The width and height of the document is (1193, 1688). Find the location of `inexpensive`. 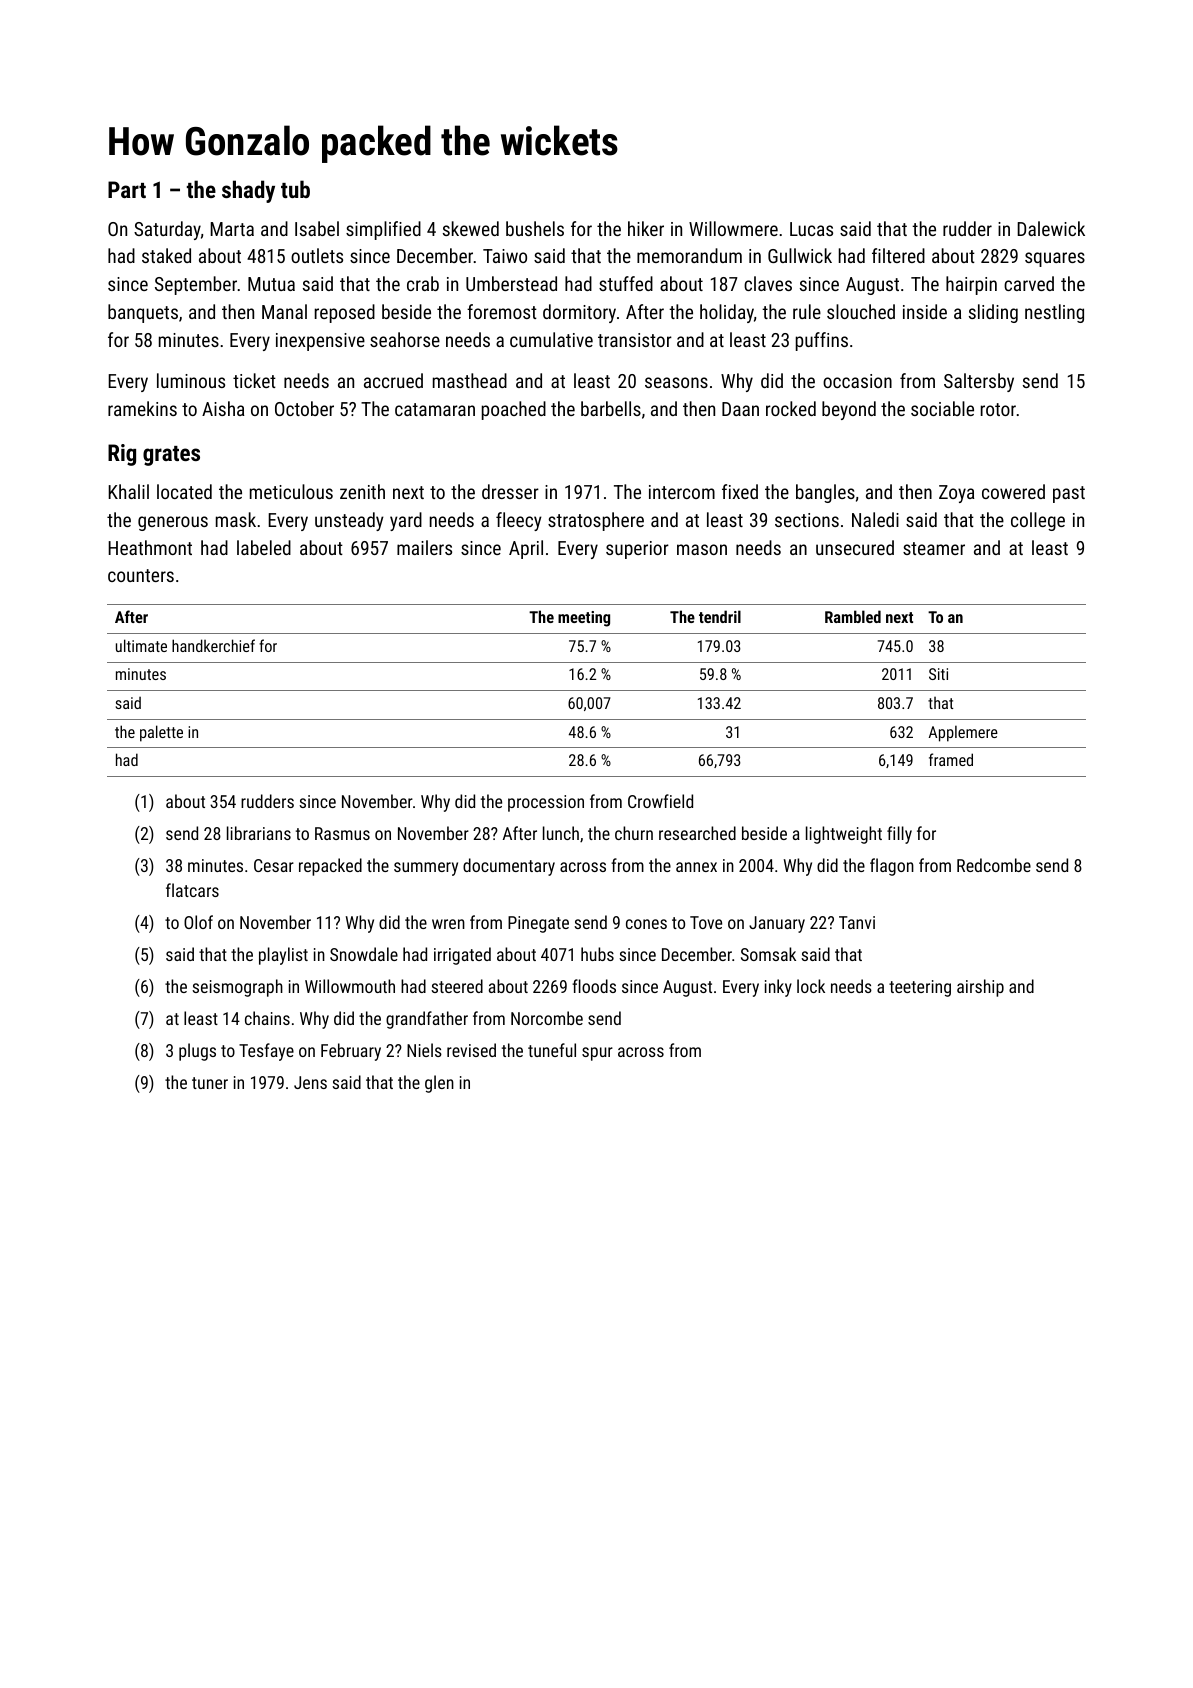

inexpensive is located at coordinates (320, 342).
